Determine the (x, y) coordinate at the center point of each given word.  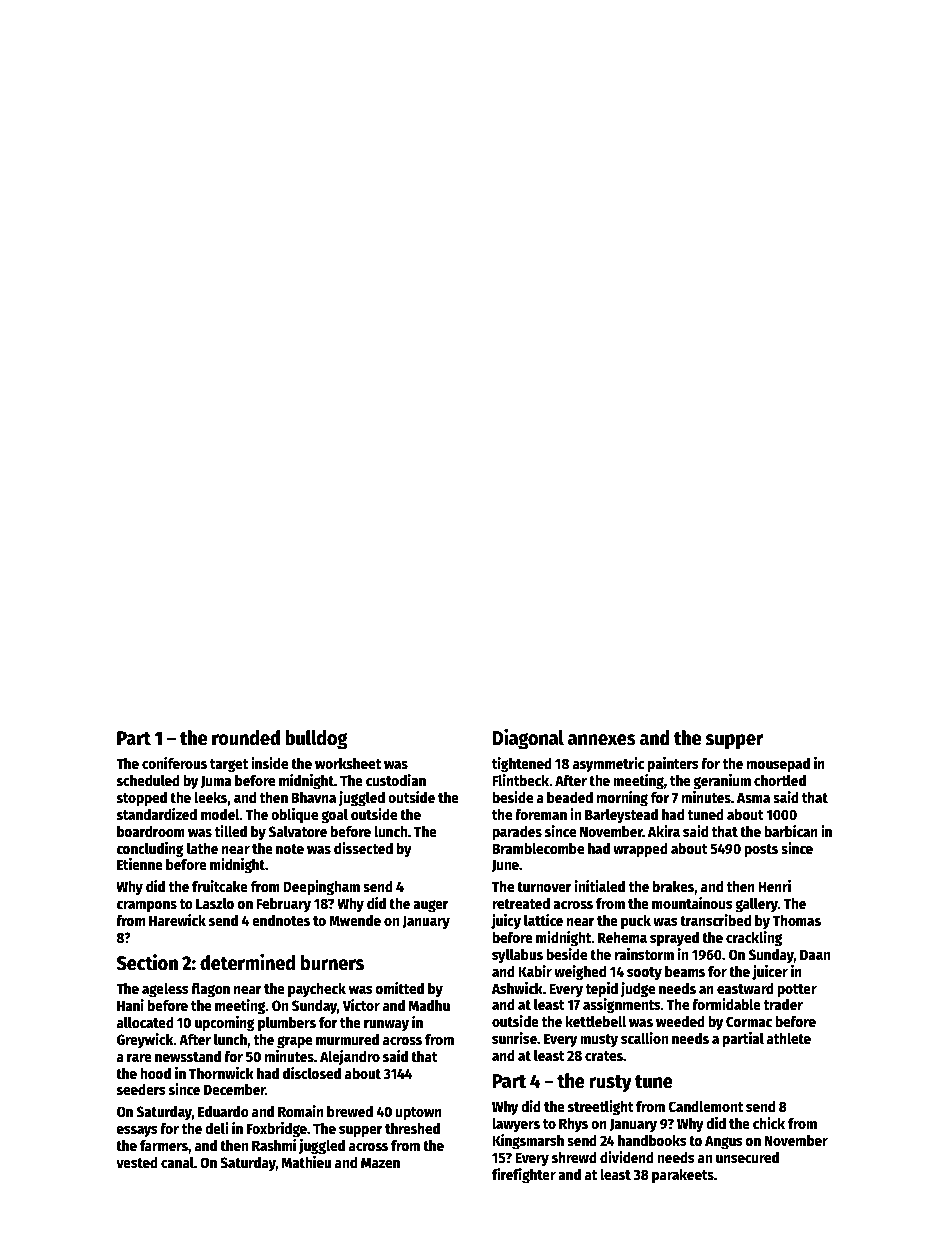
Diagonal (528, 739)
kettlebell (596, 1021)
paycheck (317, 990)
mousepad (778, 765)
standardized (157, 814)
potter (797, 990)
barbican (791, 831)
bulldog (316, 740)
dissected (363, 848)
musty (599, 1040)
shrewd (574, 1157)
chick (769, 1123)
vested (137, 1162)
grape (294, 1042)
